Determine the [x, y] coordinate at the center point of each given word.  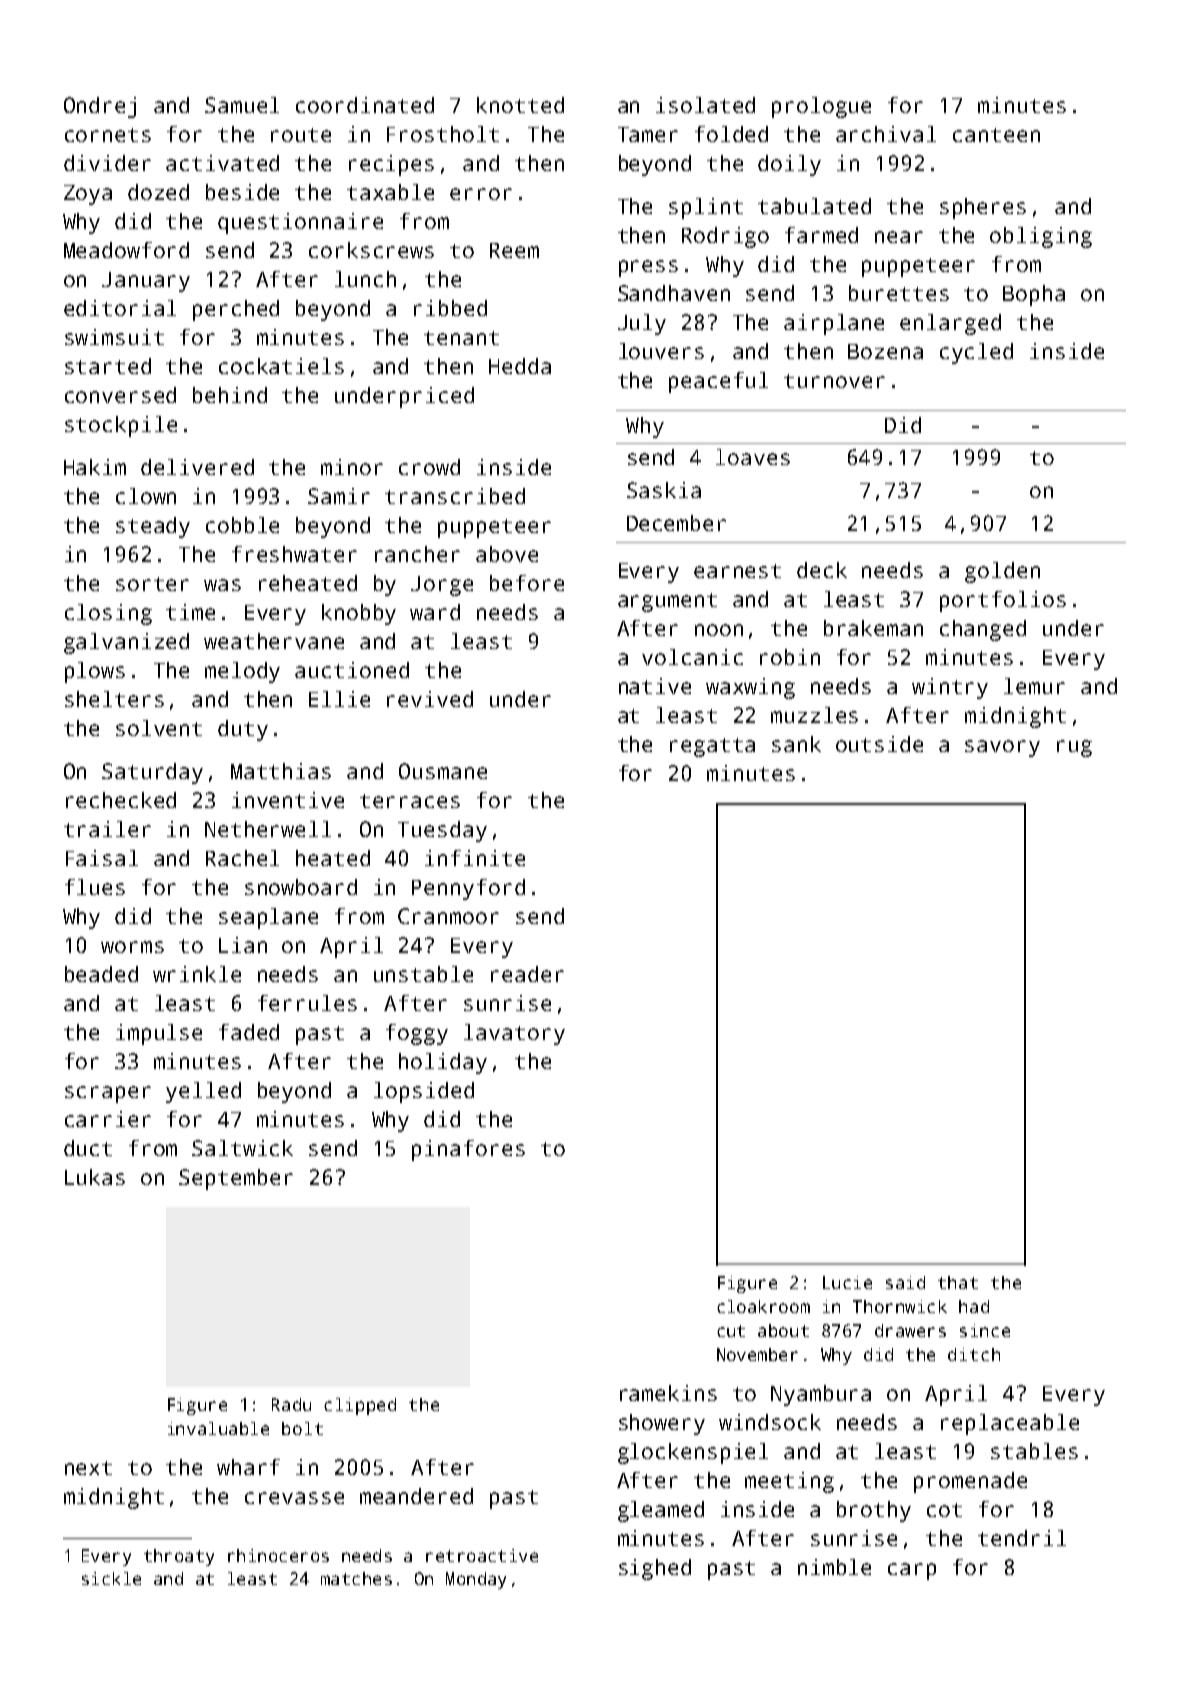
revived [430, 699]
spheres [983, 208]
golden [1002, 572]
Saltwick [242, 1148]
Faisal [102, 858]
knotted [520, 105]
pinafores [468, 1150]
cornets [108, 135]
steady [153, 527]
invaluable [218, 1428]
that [958, 1282]
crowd [429, 467]
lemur [1034, 686]
